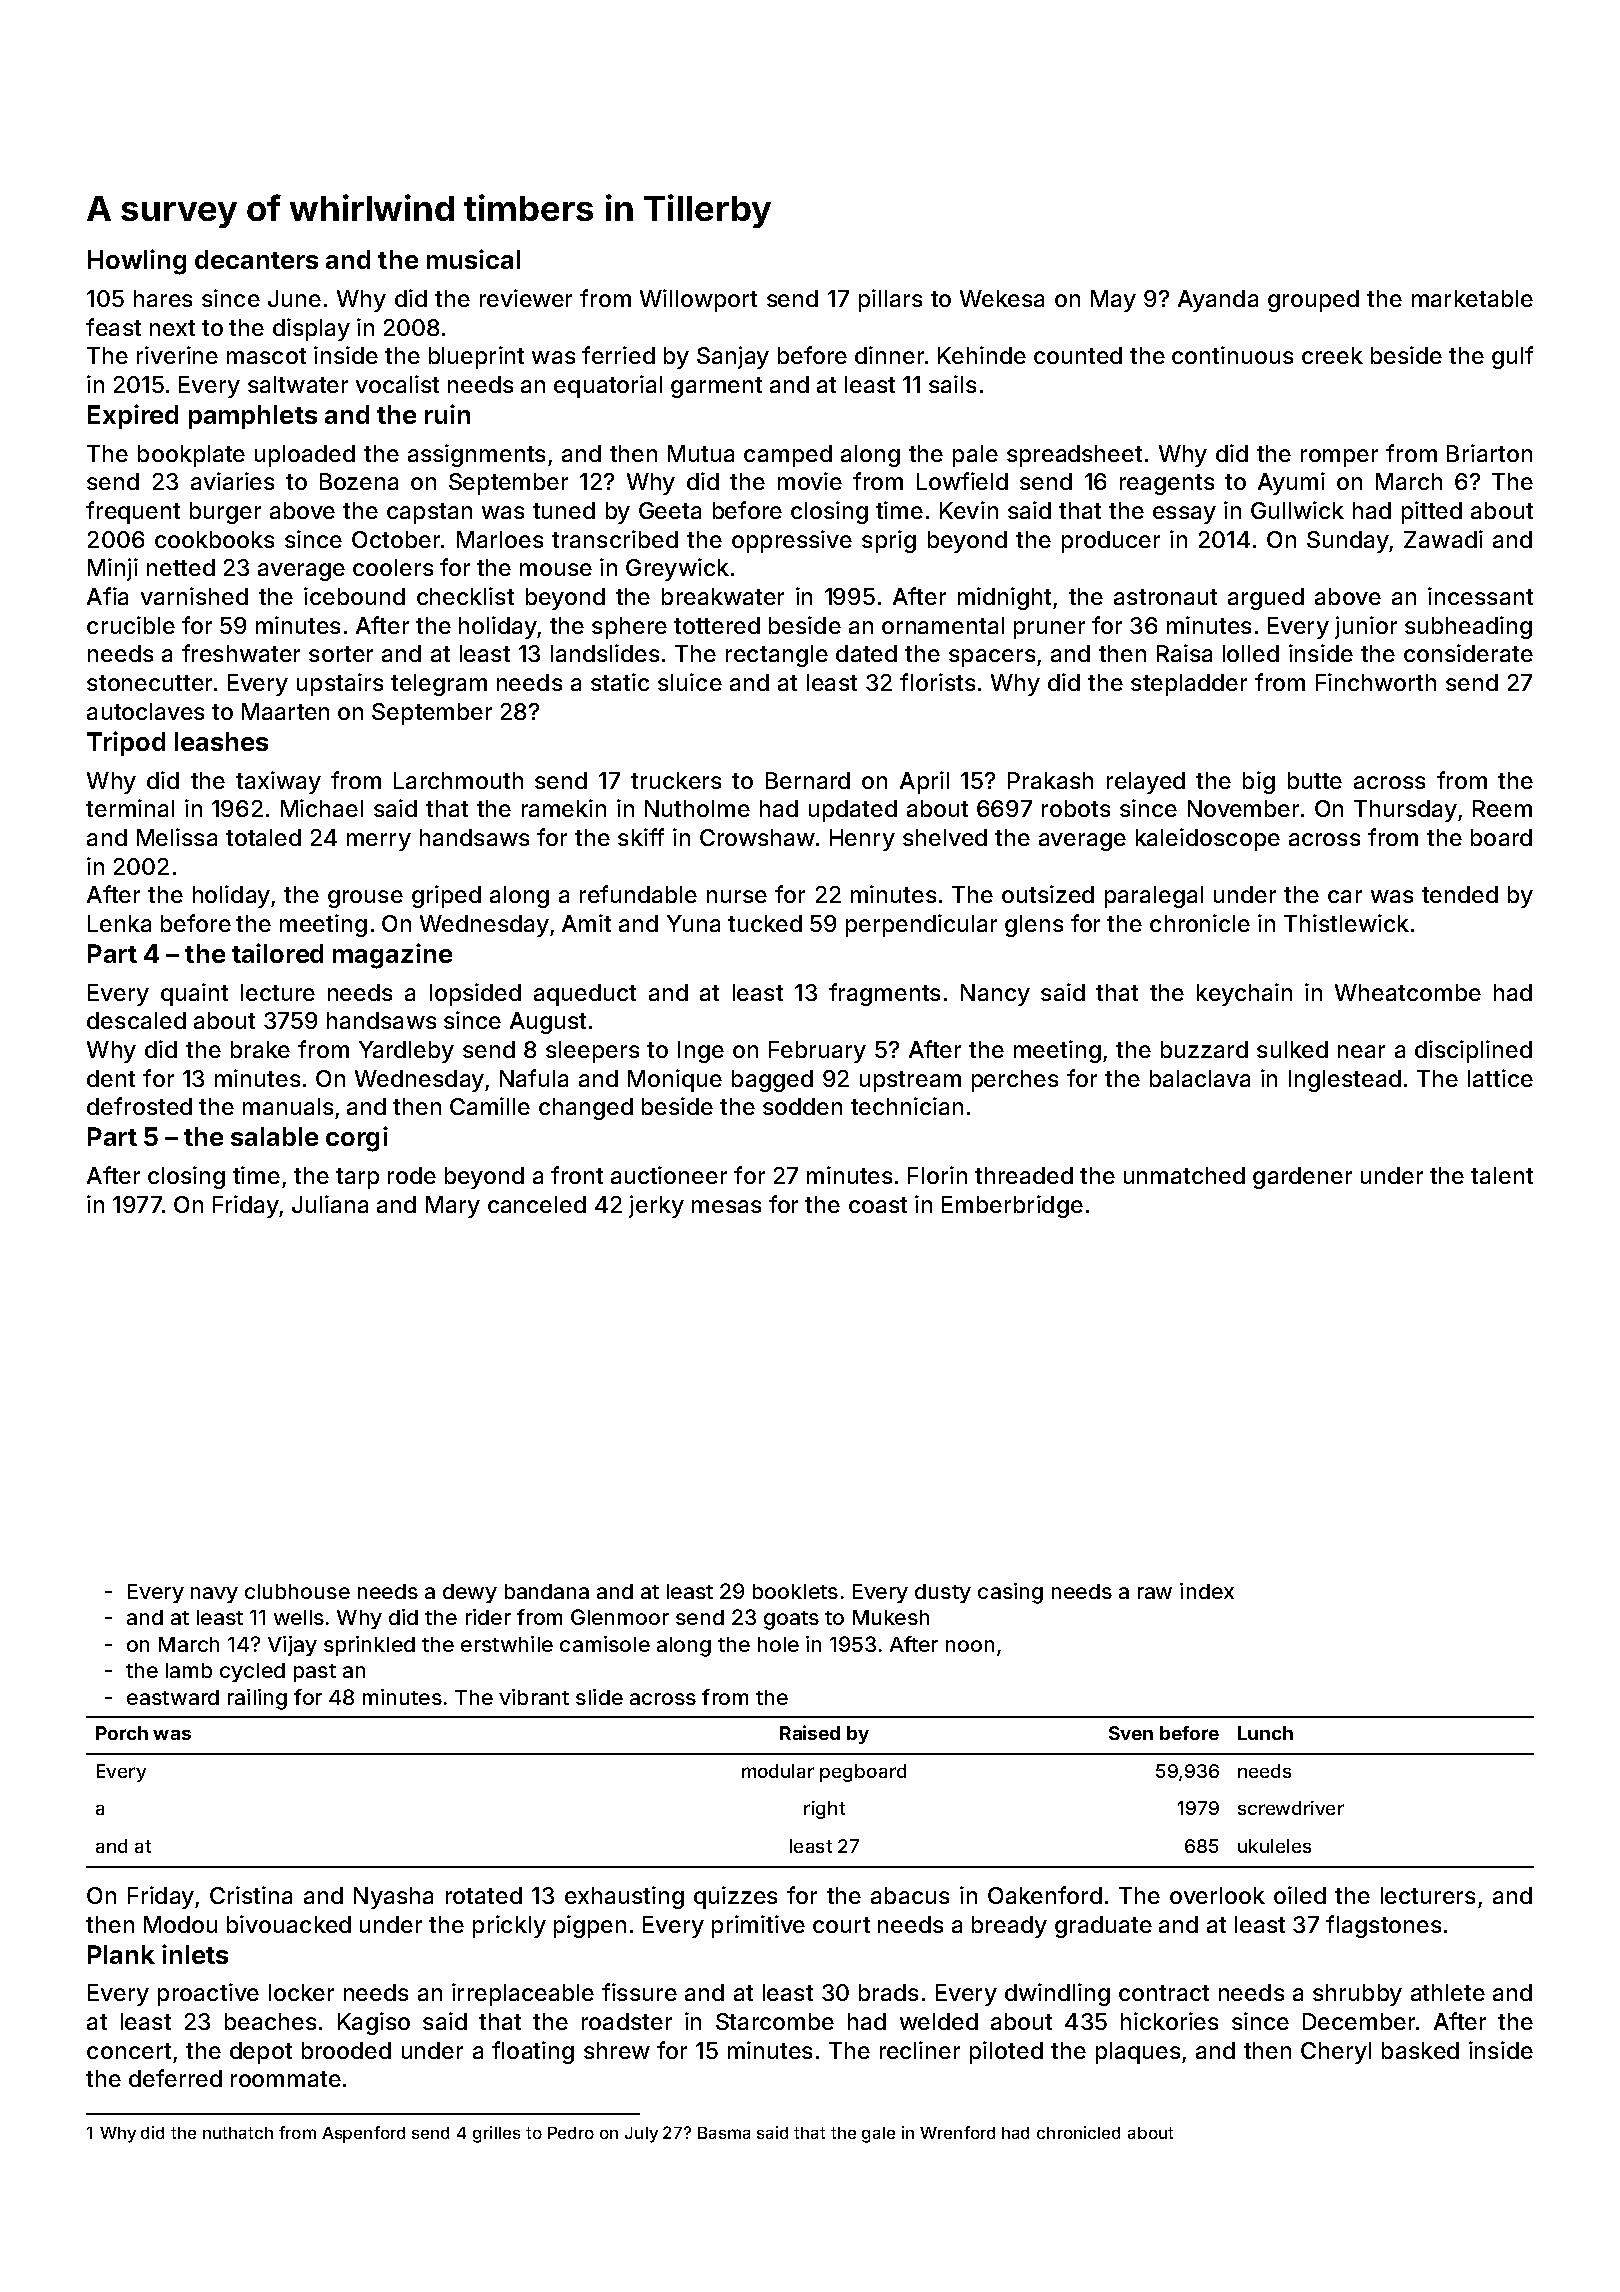 The height and width of the screenshot is (2292, 1620). What do you see at coordinates (458, 780) in the screenshot?
I see `Larchmouth` at bounding box center [458, 780].
